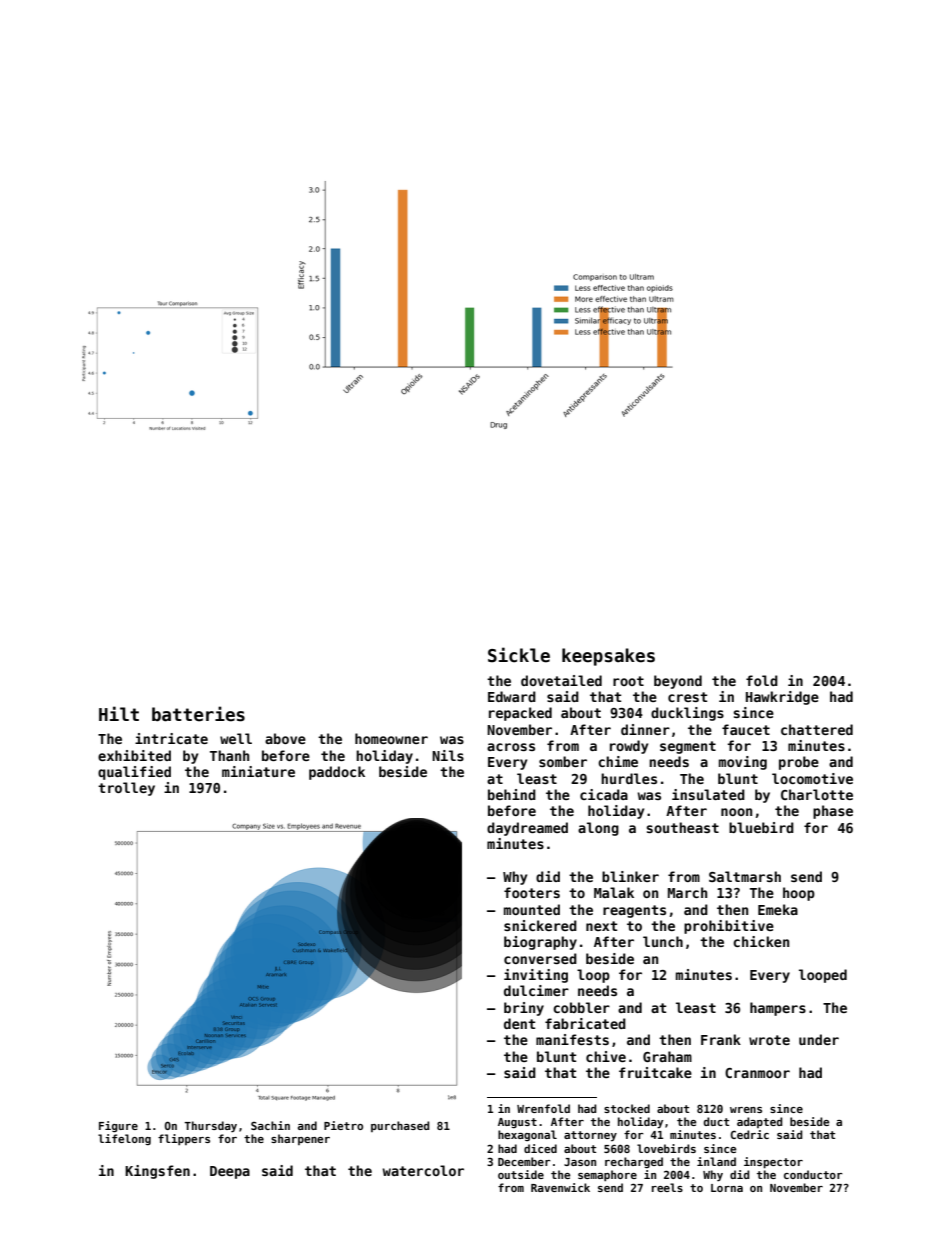 Image resolution: width=952 pixels, height=1233 pixels. Describe the element at coordinates (729, 927) in the page. I see `prohibitive` at that location.
